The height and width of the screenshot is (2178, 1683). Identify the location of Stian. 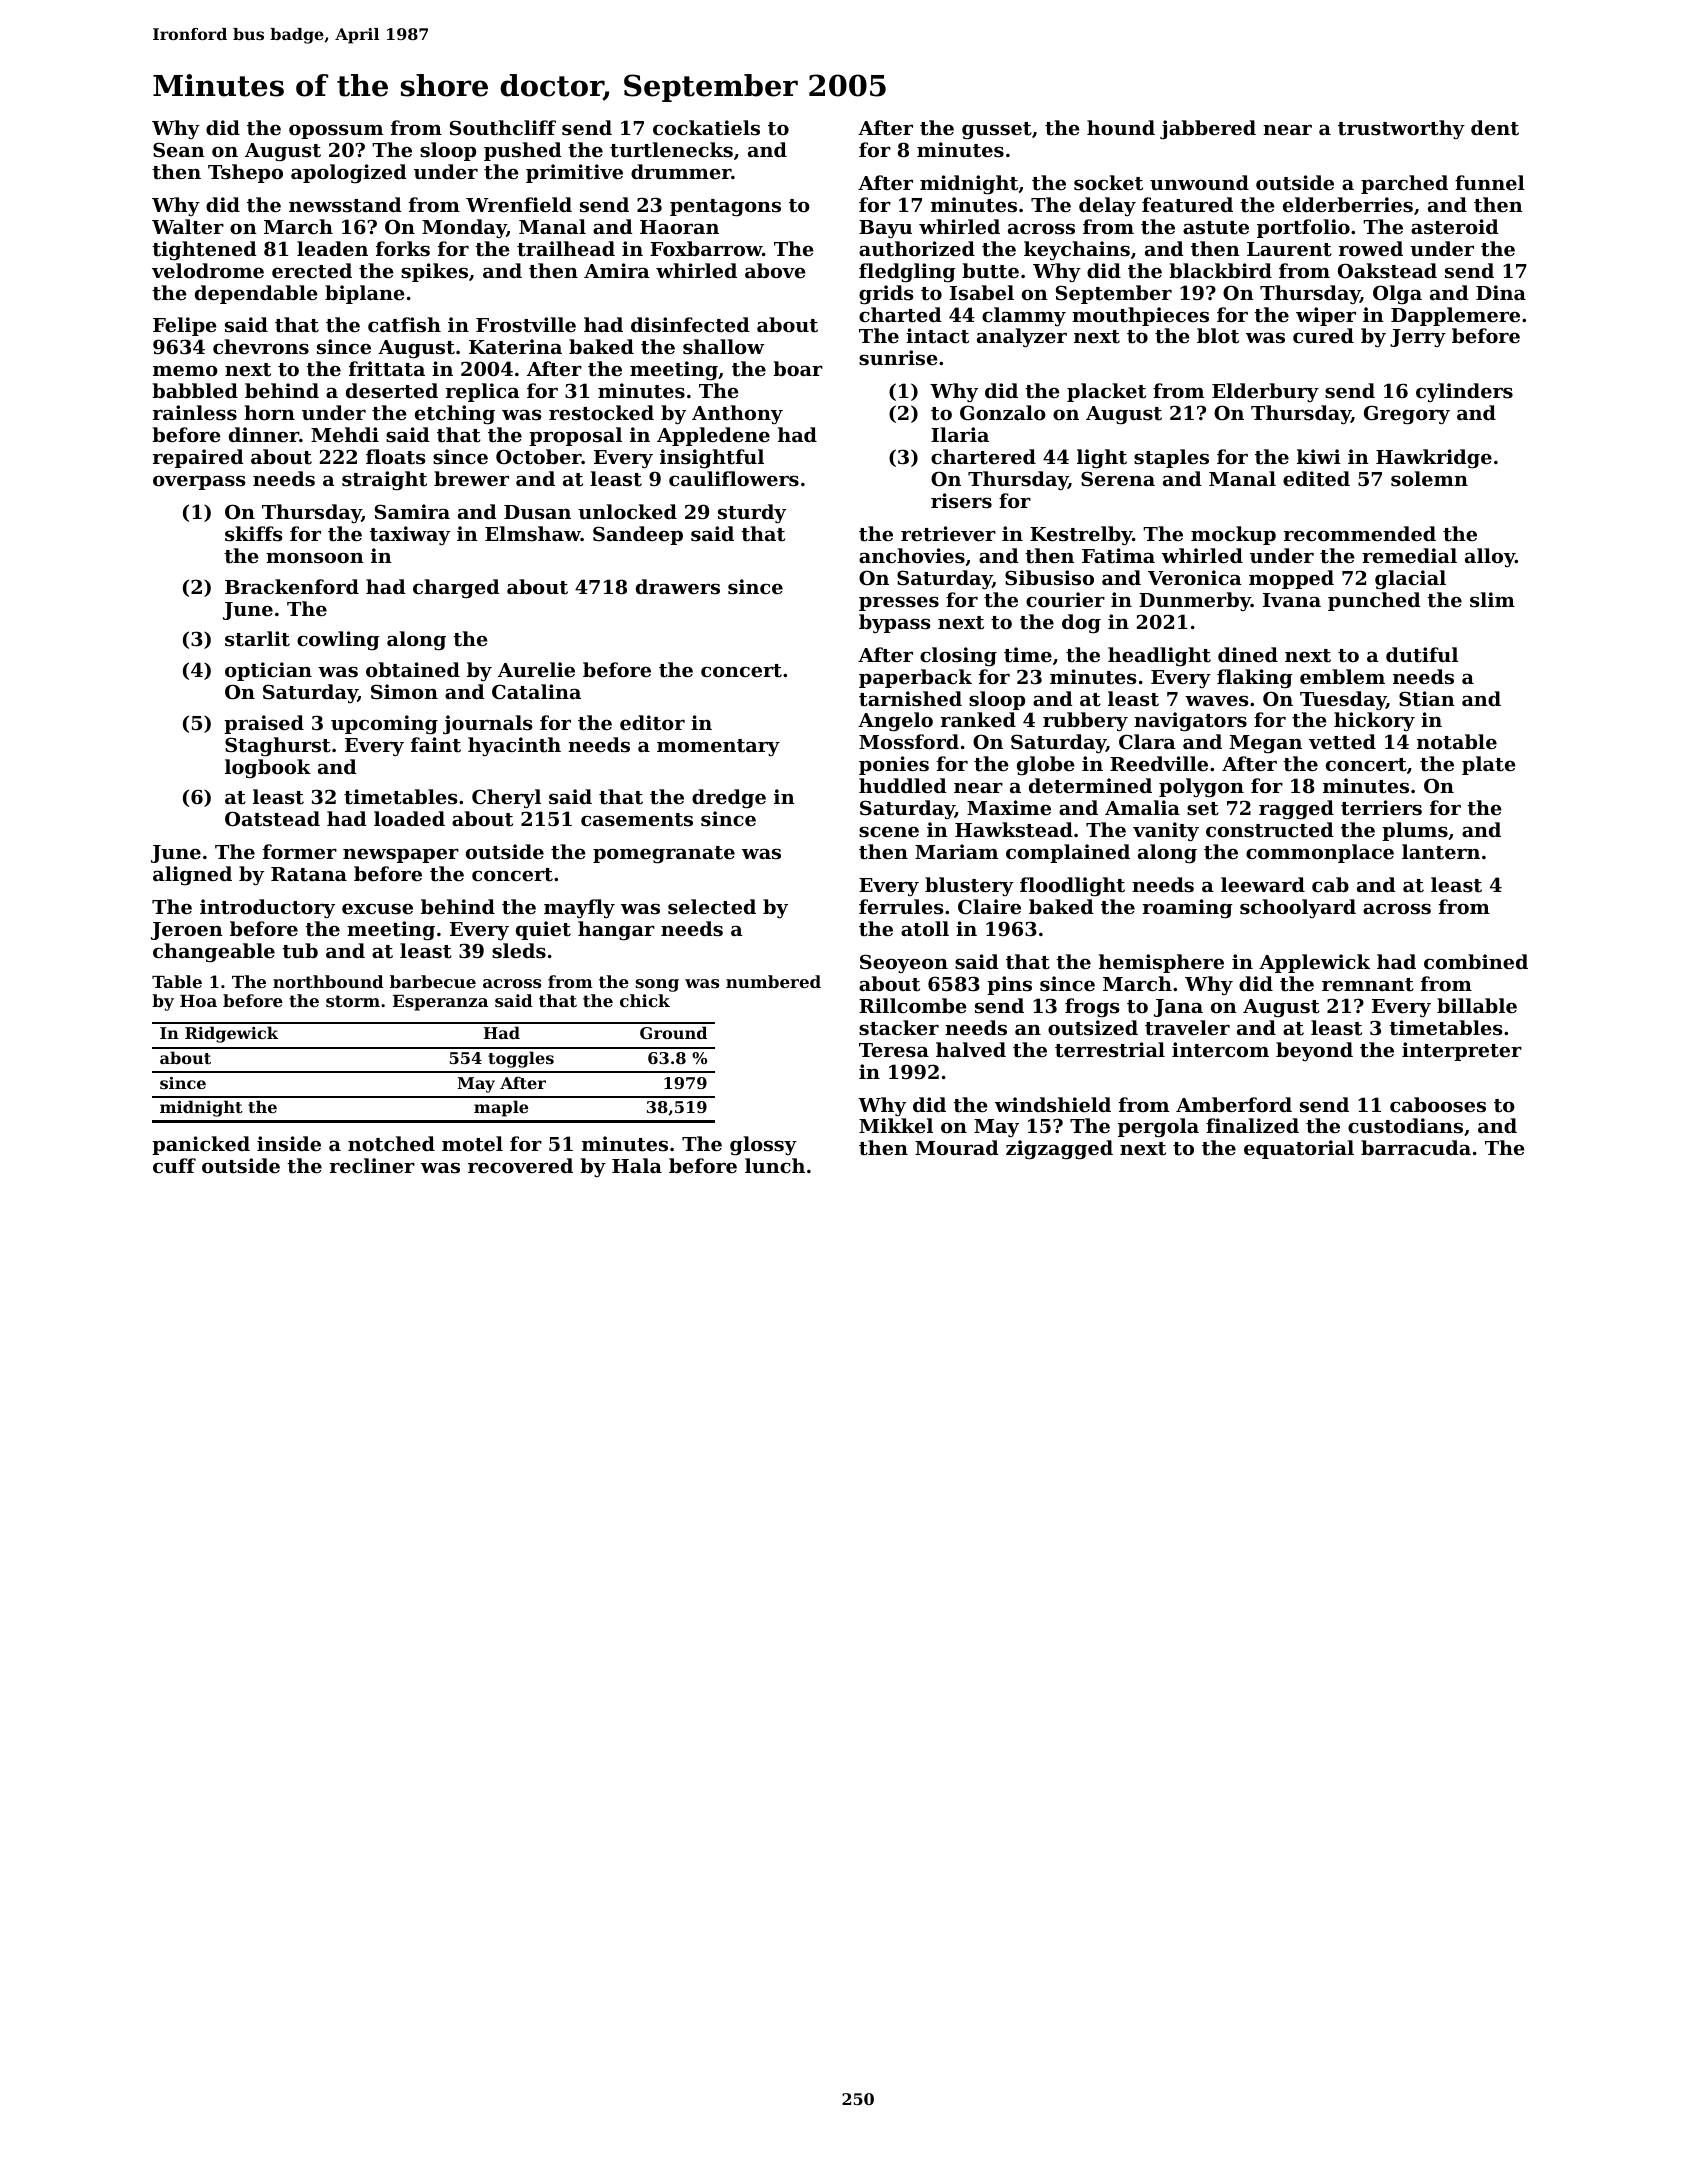
(1427, 699).
